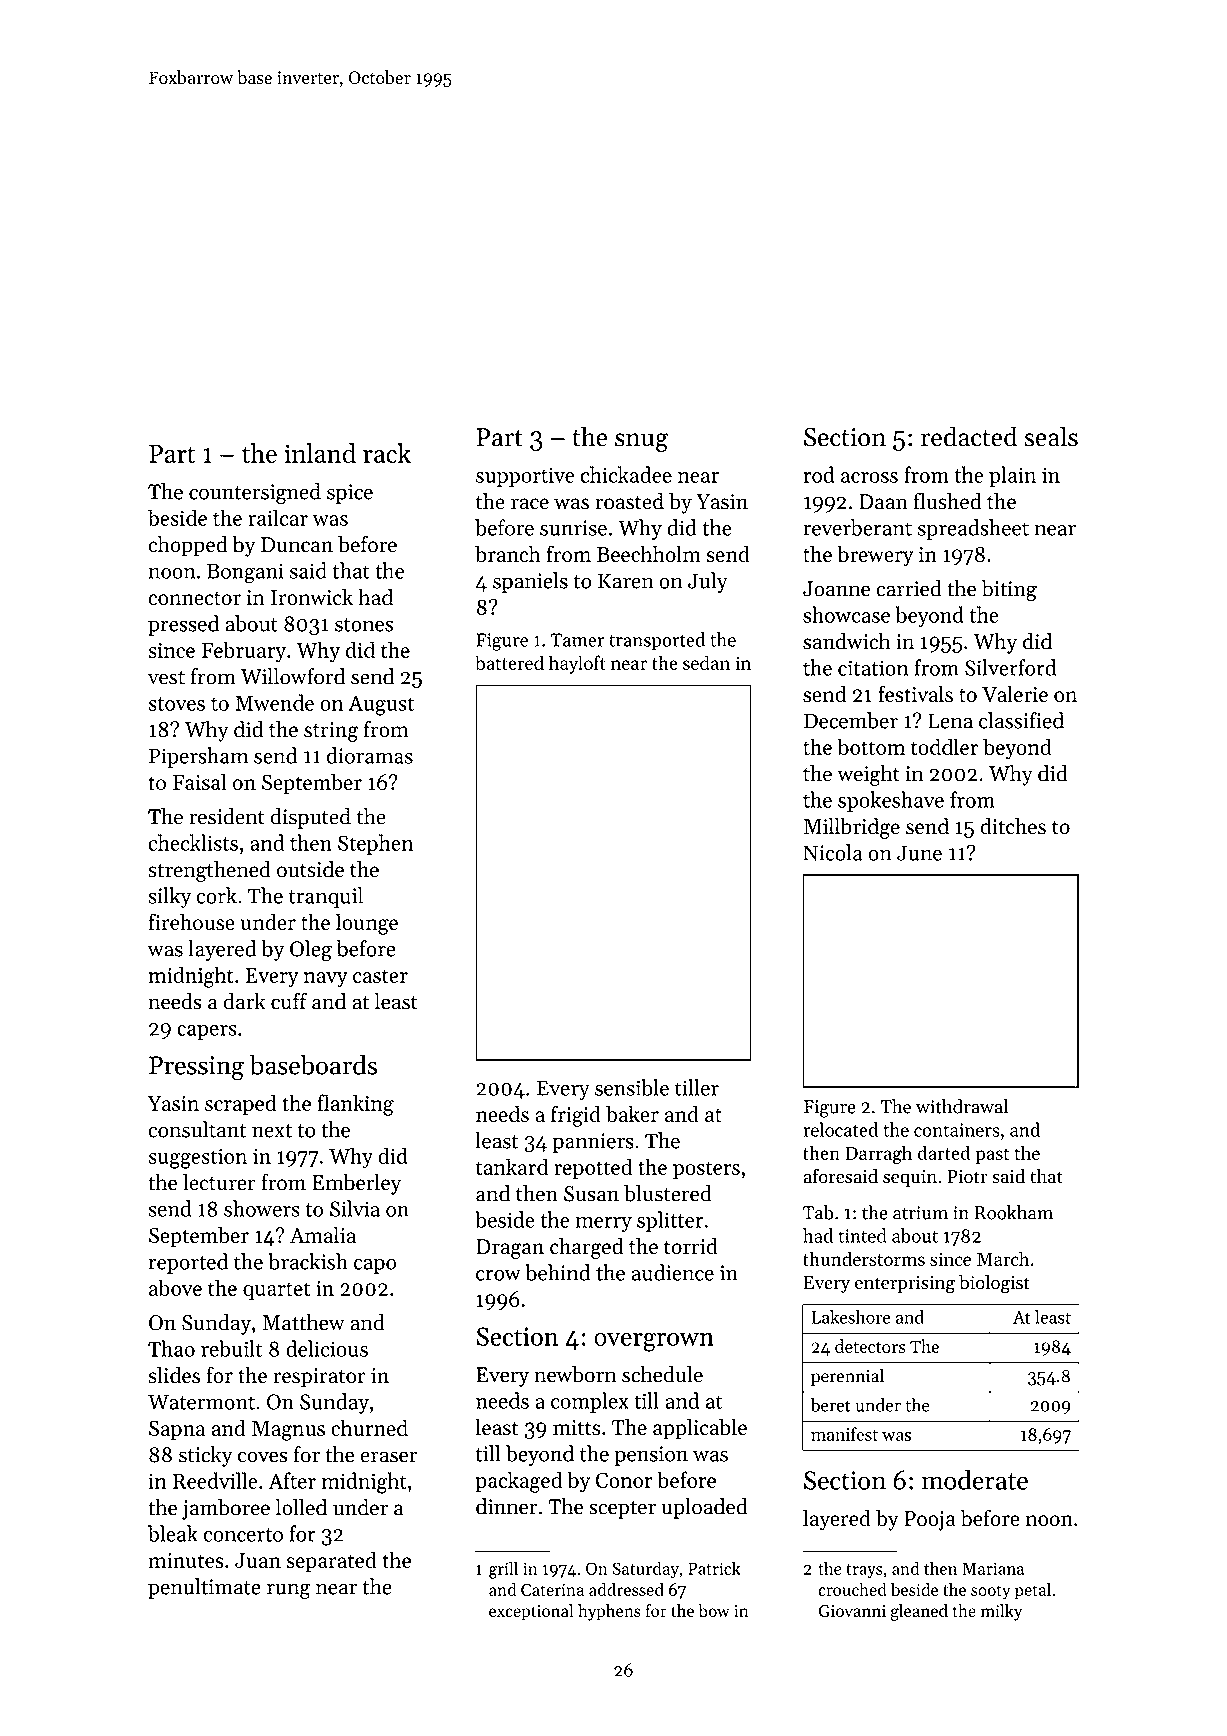 The image size is (1227, 1736). I want to click on Juan, so click(258, 1560).
